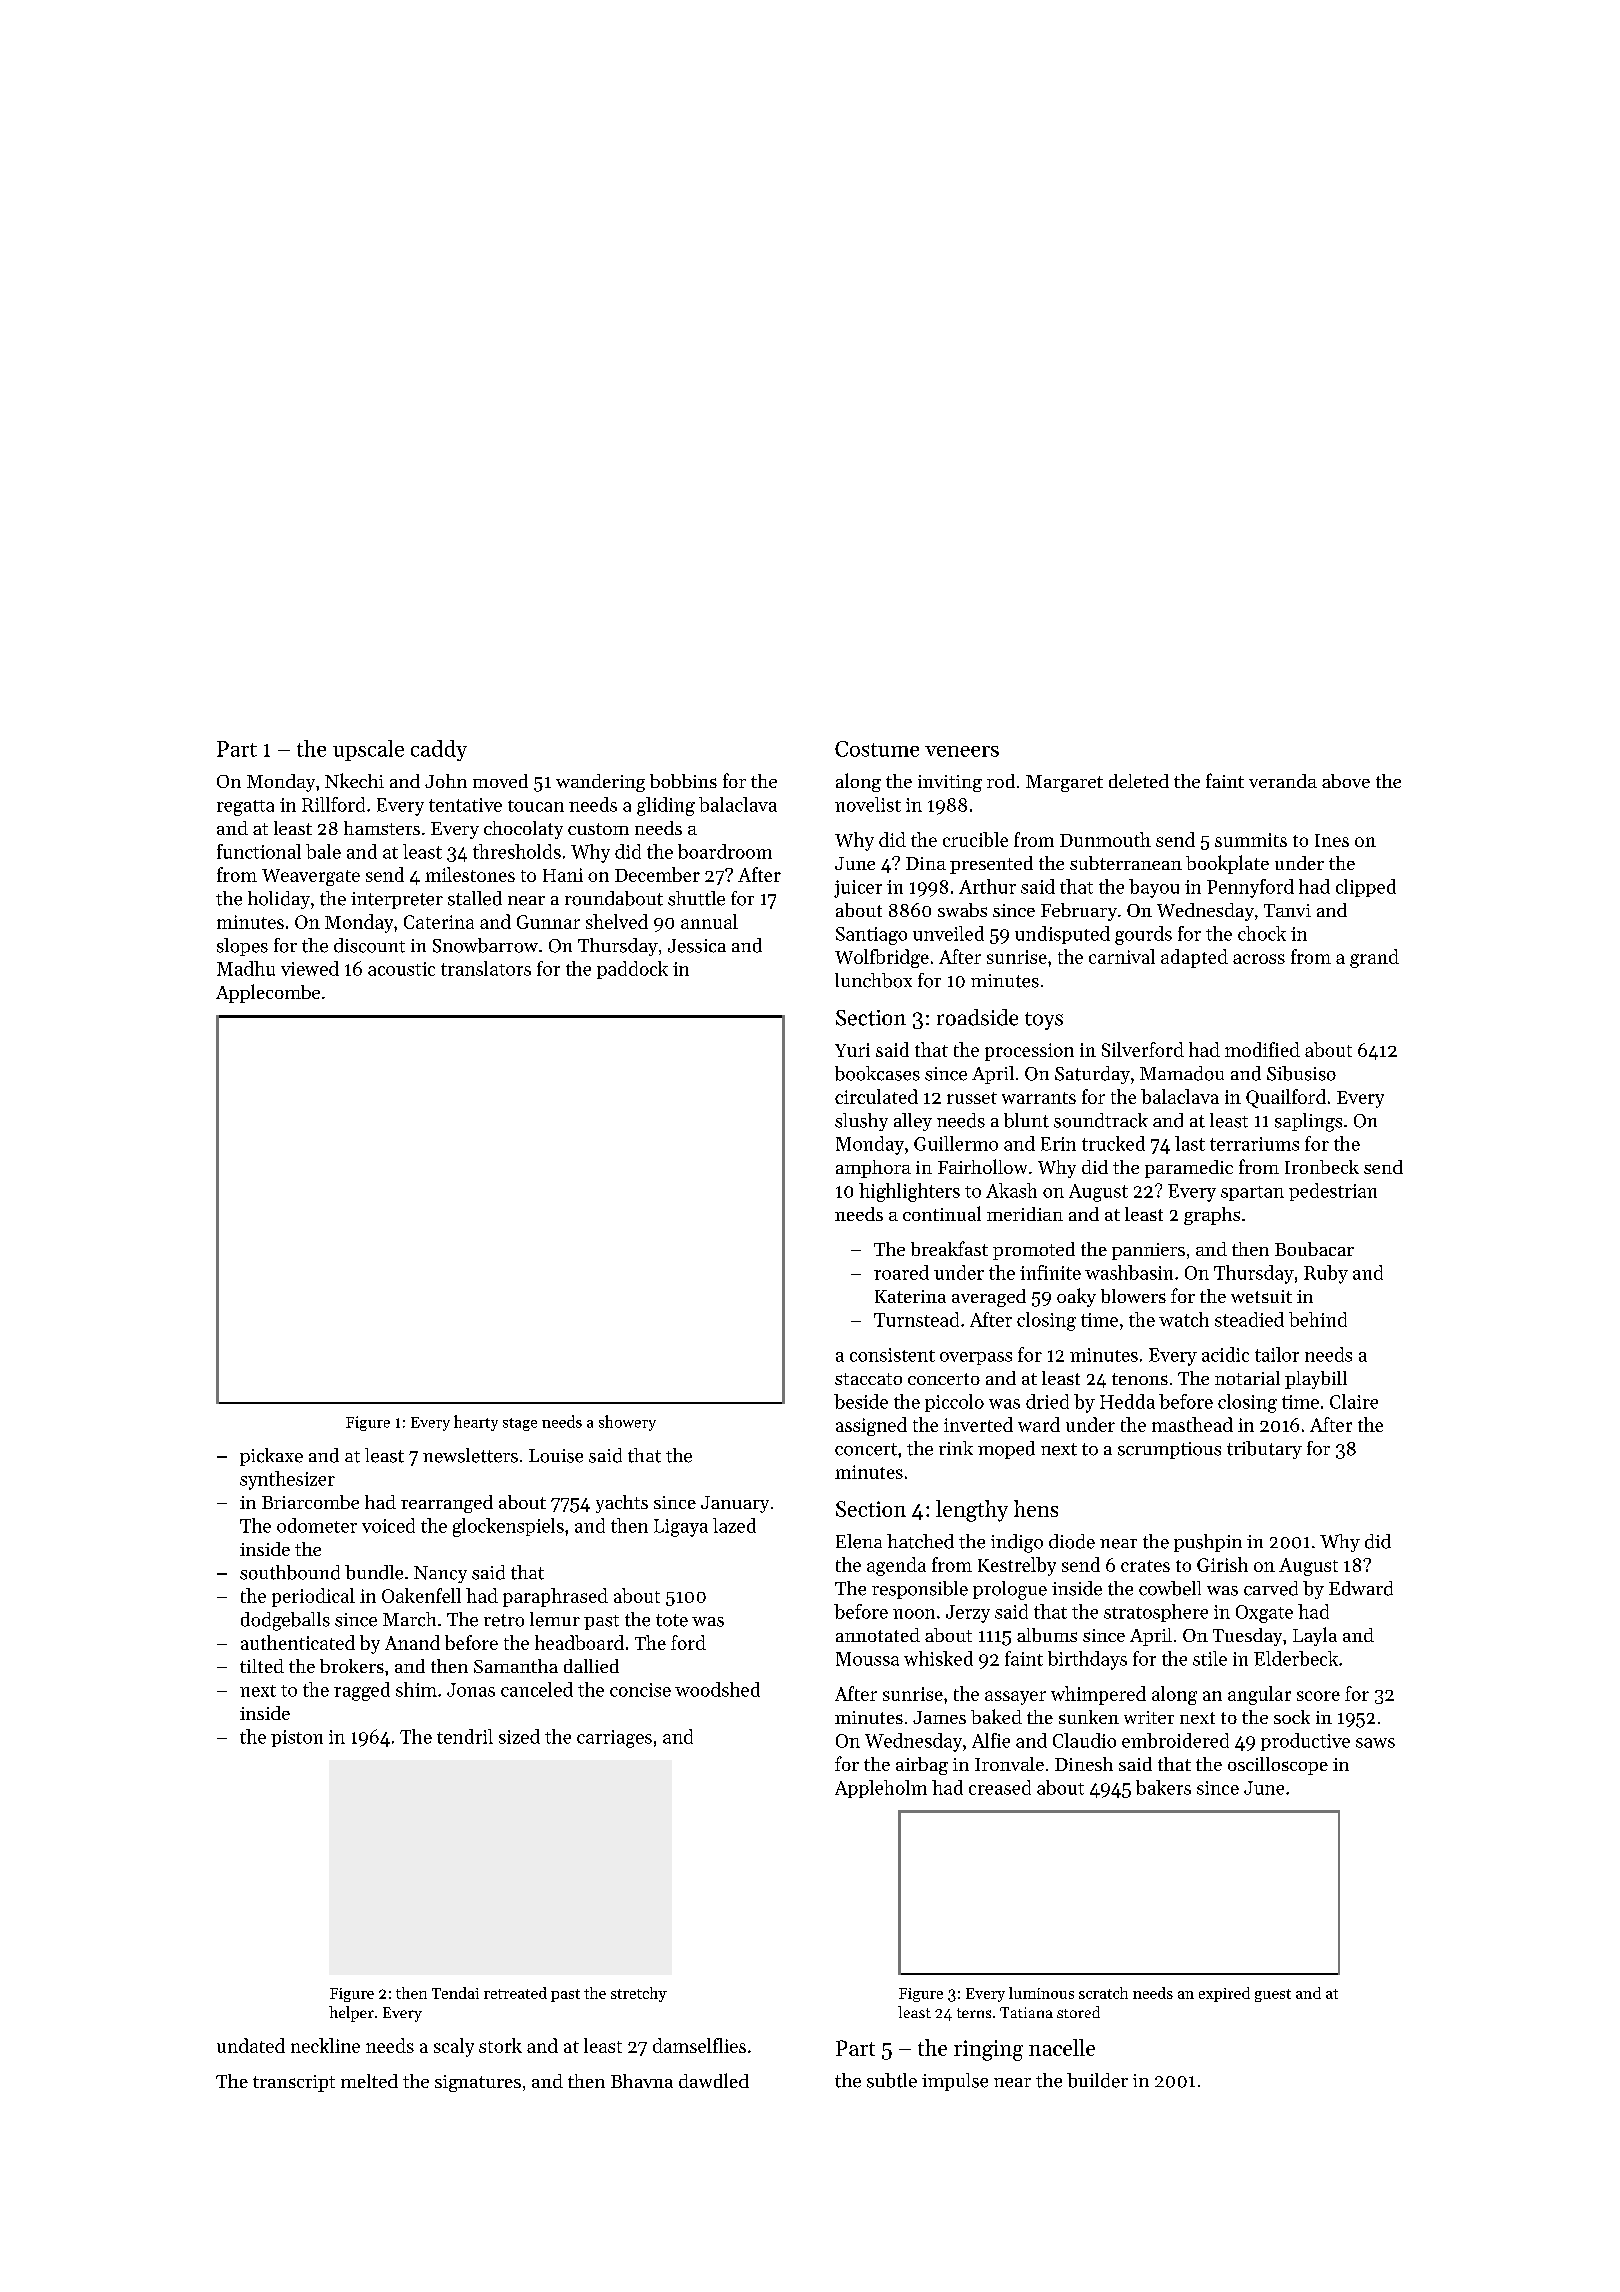 This screenshot has height=2292, width=1620. What do you see at coordinates (310, 968) in the screenshot?
I see `viewed` at bounding box center [310, 968].
